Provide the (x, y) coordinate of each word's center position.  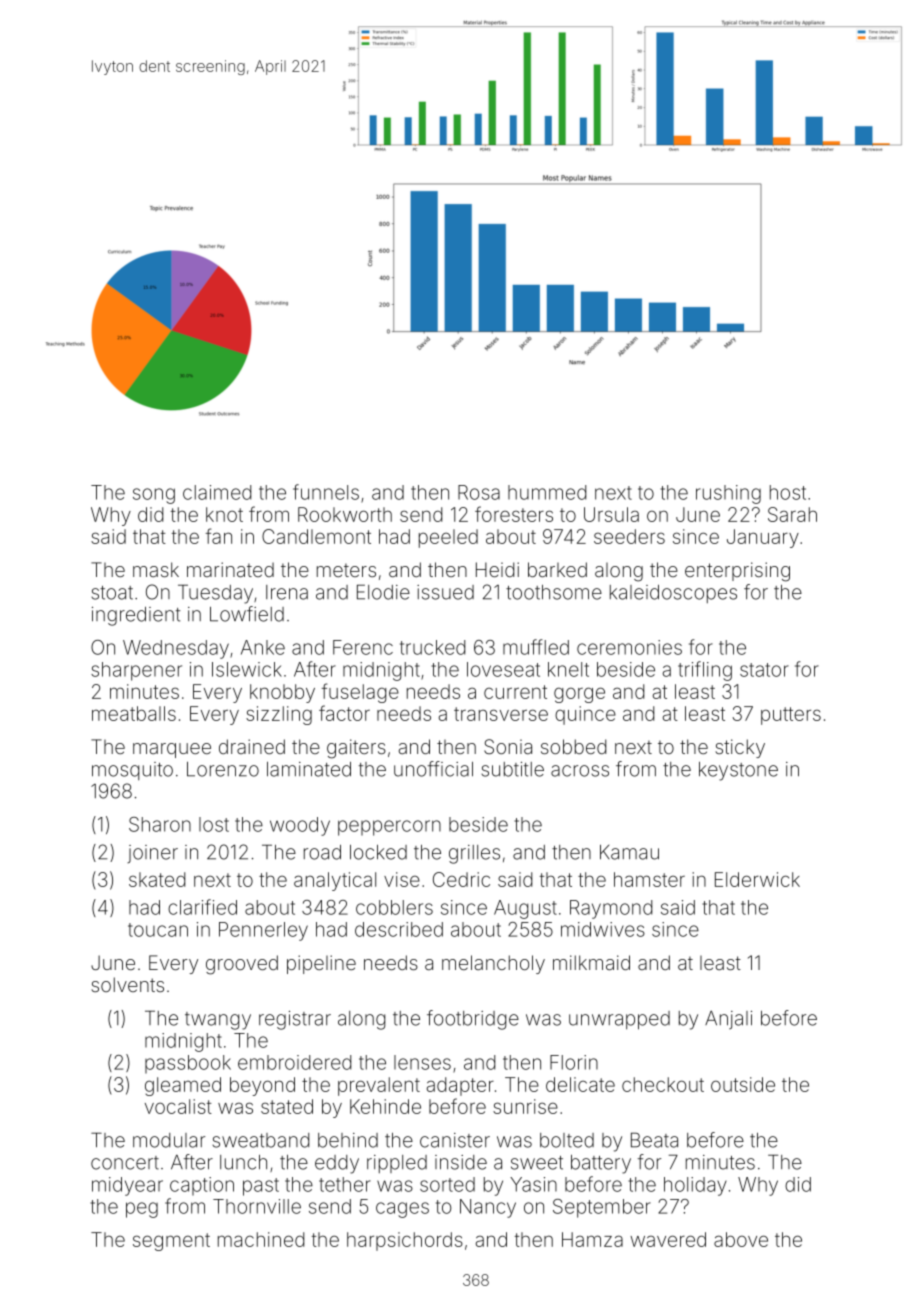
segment (171, 1242)
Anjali (728, 1020)
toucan (158, 930)
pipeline (321, 964)
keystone (738, 771)
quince (585, 715)
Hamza (592, 1239)
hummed (547, 492)
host (788, 492)
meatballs (134, 713)
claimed (217, 492)
